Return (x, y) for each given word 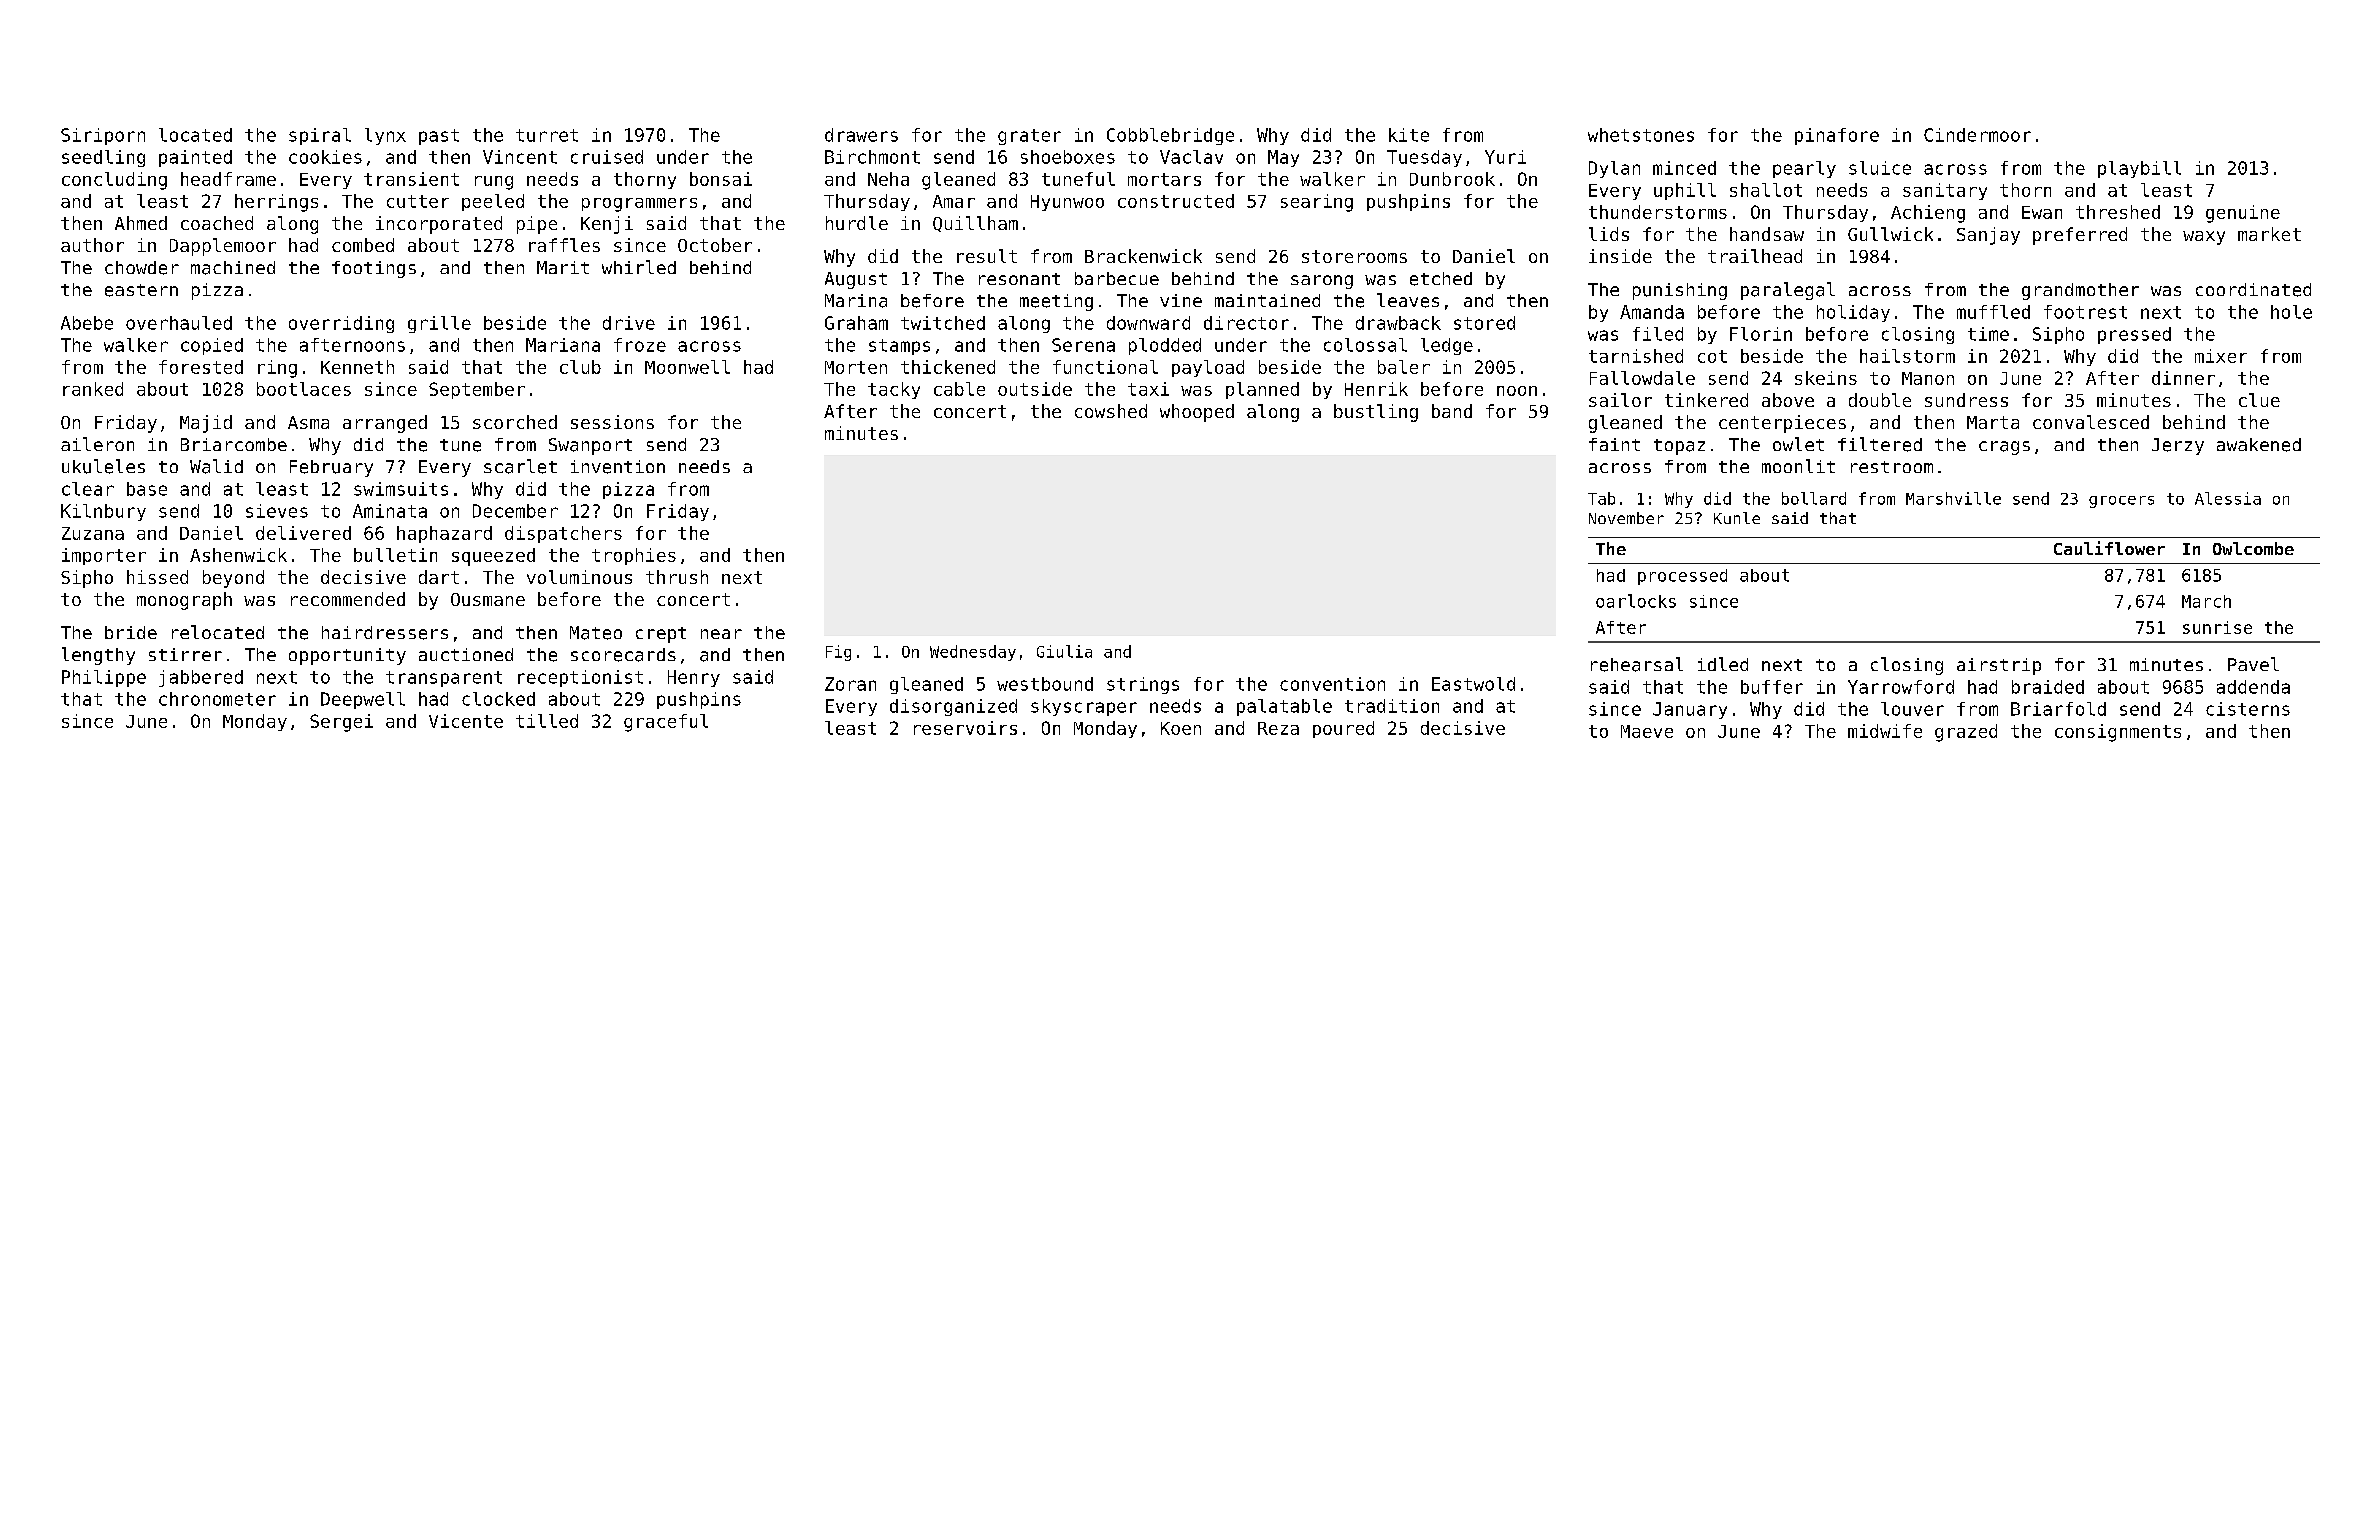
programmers (639, 205)
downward (1148, 323)
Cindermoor (1977, 135)
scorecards (623, 655)
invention (618, 467)
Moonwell (687, 367)
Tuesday (1424, 158)
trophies (634, 556)
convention (1332, 684)
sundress (1966, 400)
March (2206, 601)
